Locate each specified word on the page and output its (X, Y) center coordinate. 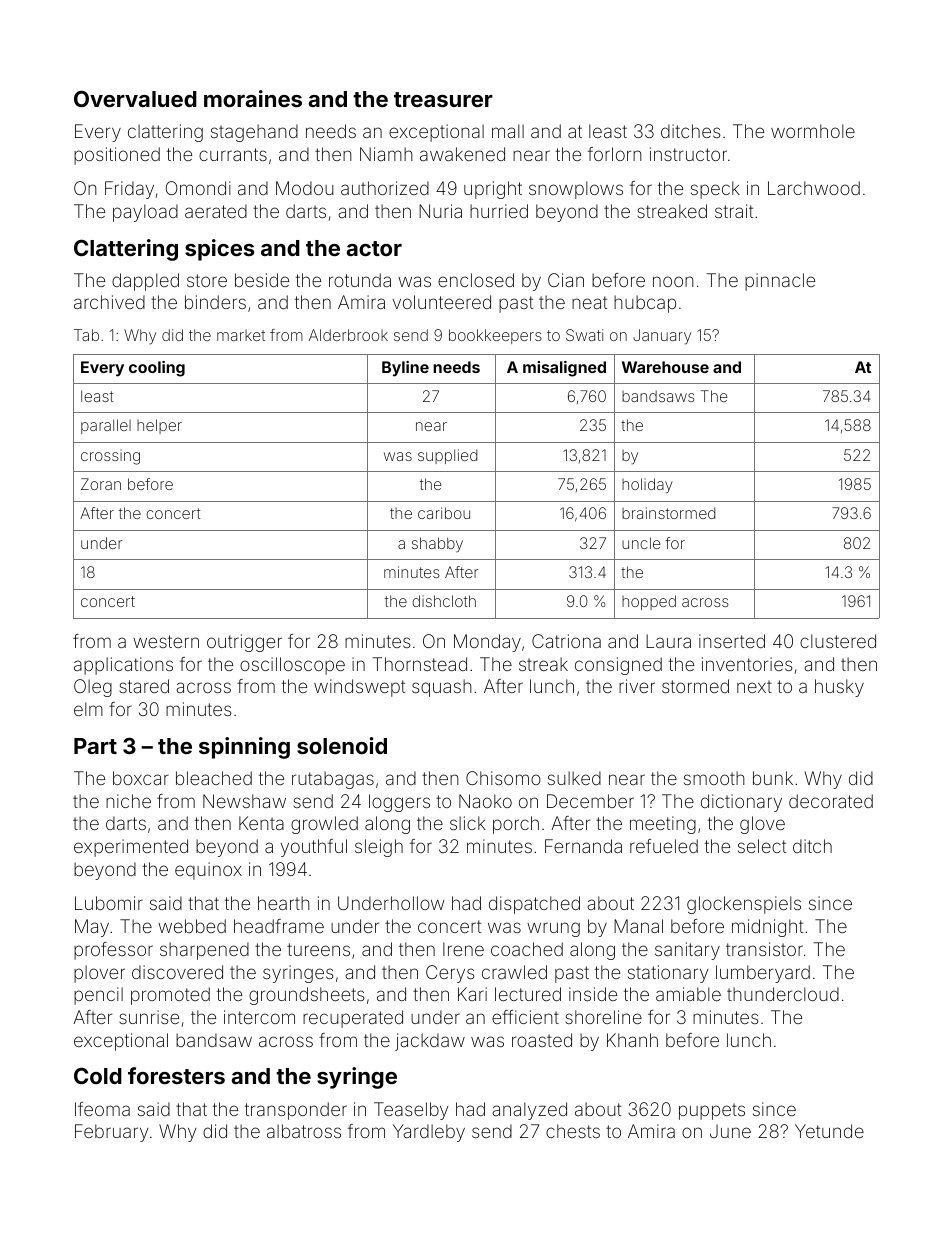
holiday (647, 486)
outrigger (244, 643)
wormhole (813, 131)
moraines (253, 98)
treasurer (443, 99)
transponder (296, 1111)
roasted (542, 1040)
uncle (641, 543)
